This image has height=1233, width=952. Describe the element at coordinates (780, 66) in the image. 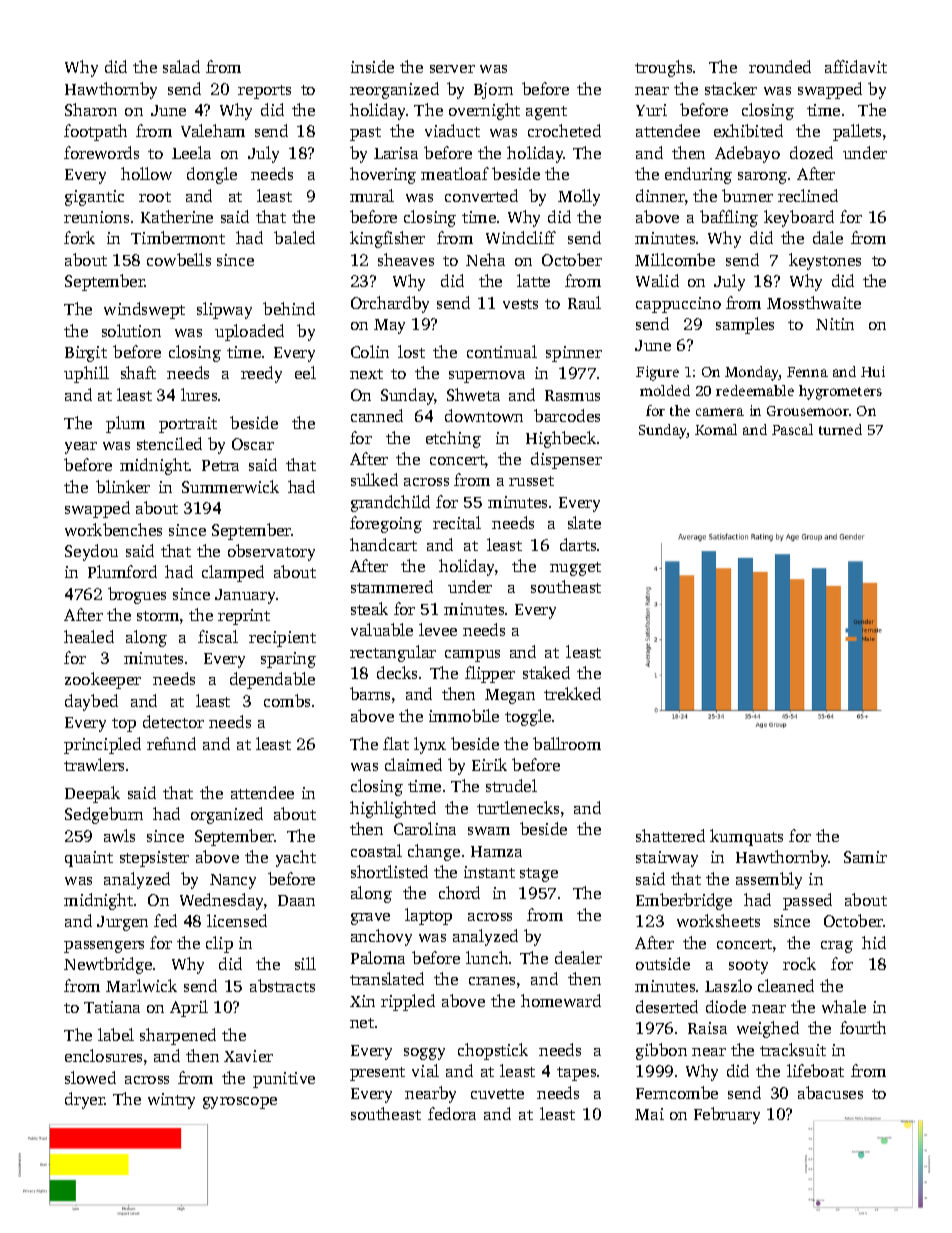

I see `rounded` at that location.
